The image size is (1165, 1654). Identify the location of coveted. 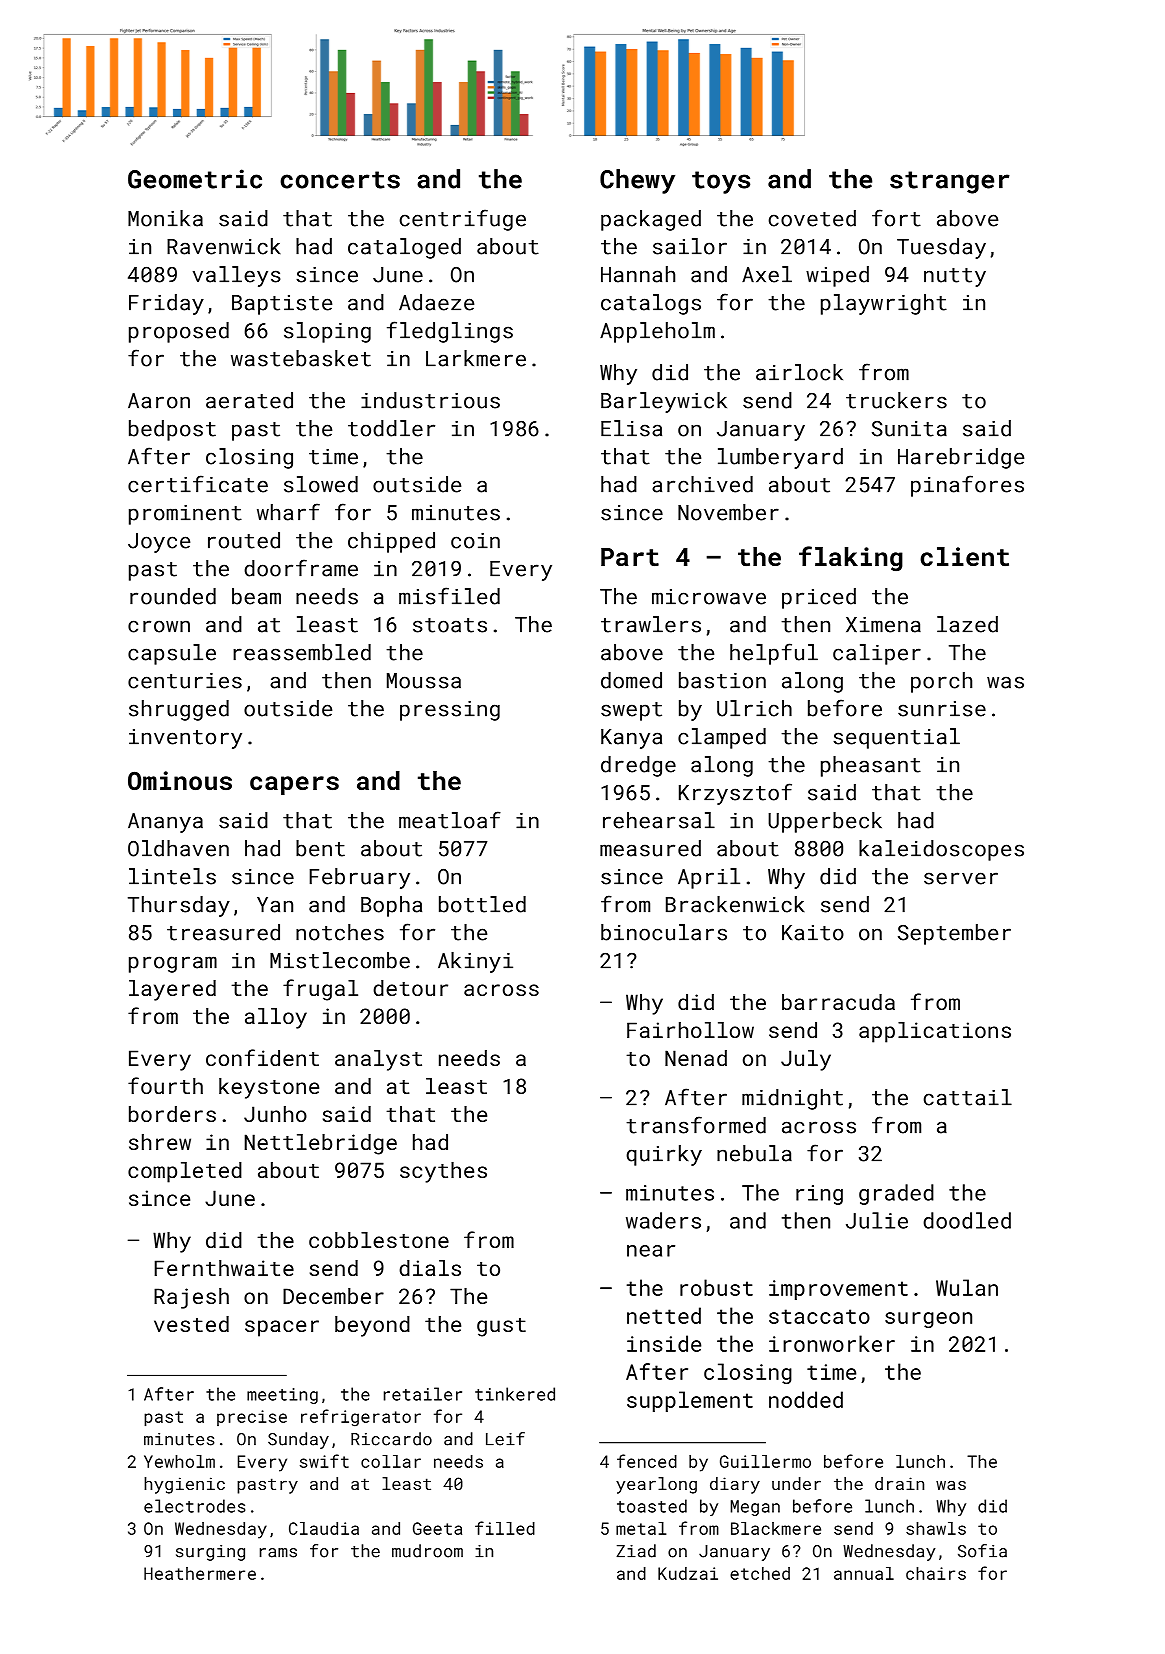
(812, 218).
